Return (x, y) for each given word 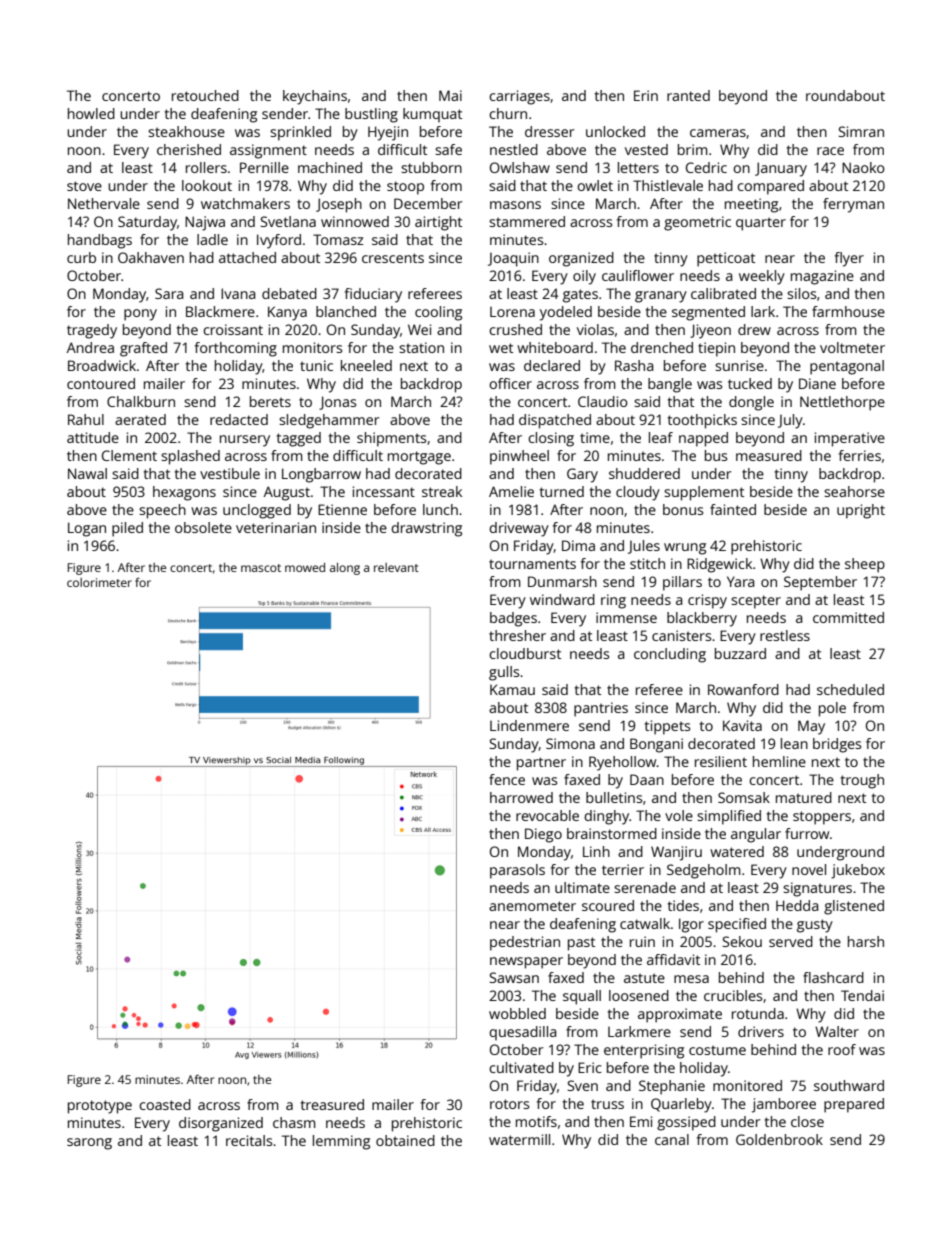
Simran (861, 131)
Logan (87, 529)
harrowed (521, 797)
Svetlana (288, 221)
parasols (517, 871)
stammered (527, 221)
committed (848, 617)
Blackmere (220, 311)
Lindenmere (529, 725)
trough (862, 781)
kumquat (432, 115)
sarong (89, 1144)
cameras (718, 133)
